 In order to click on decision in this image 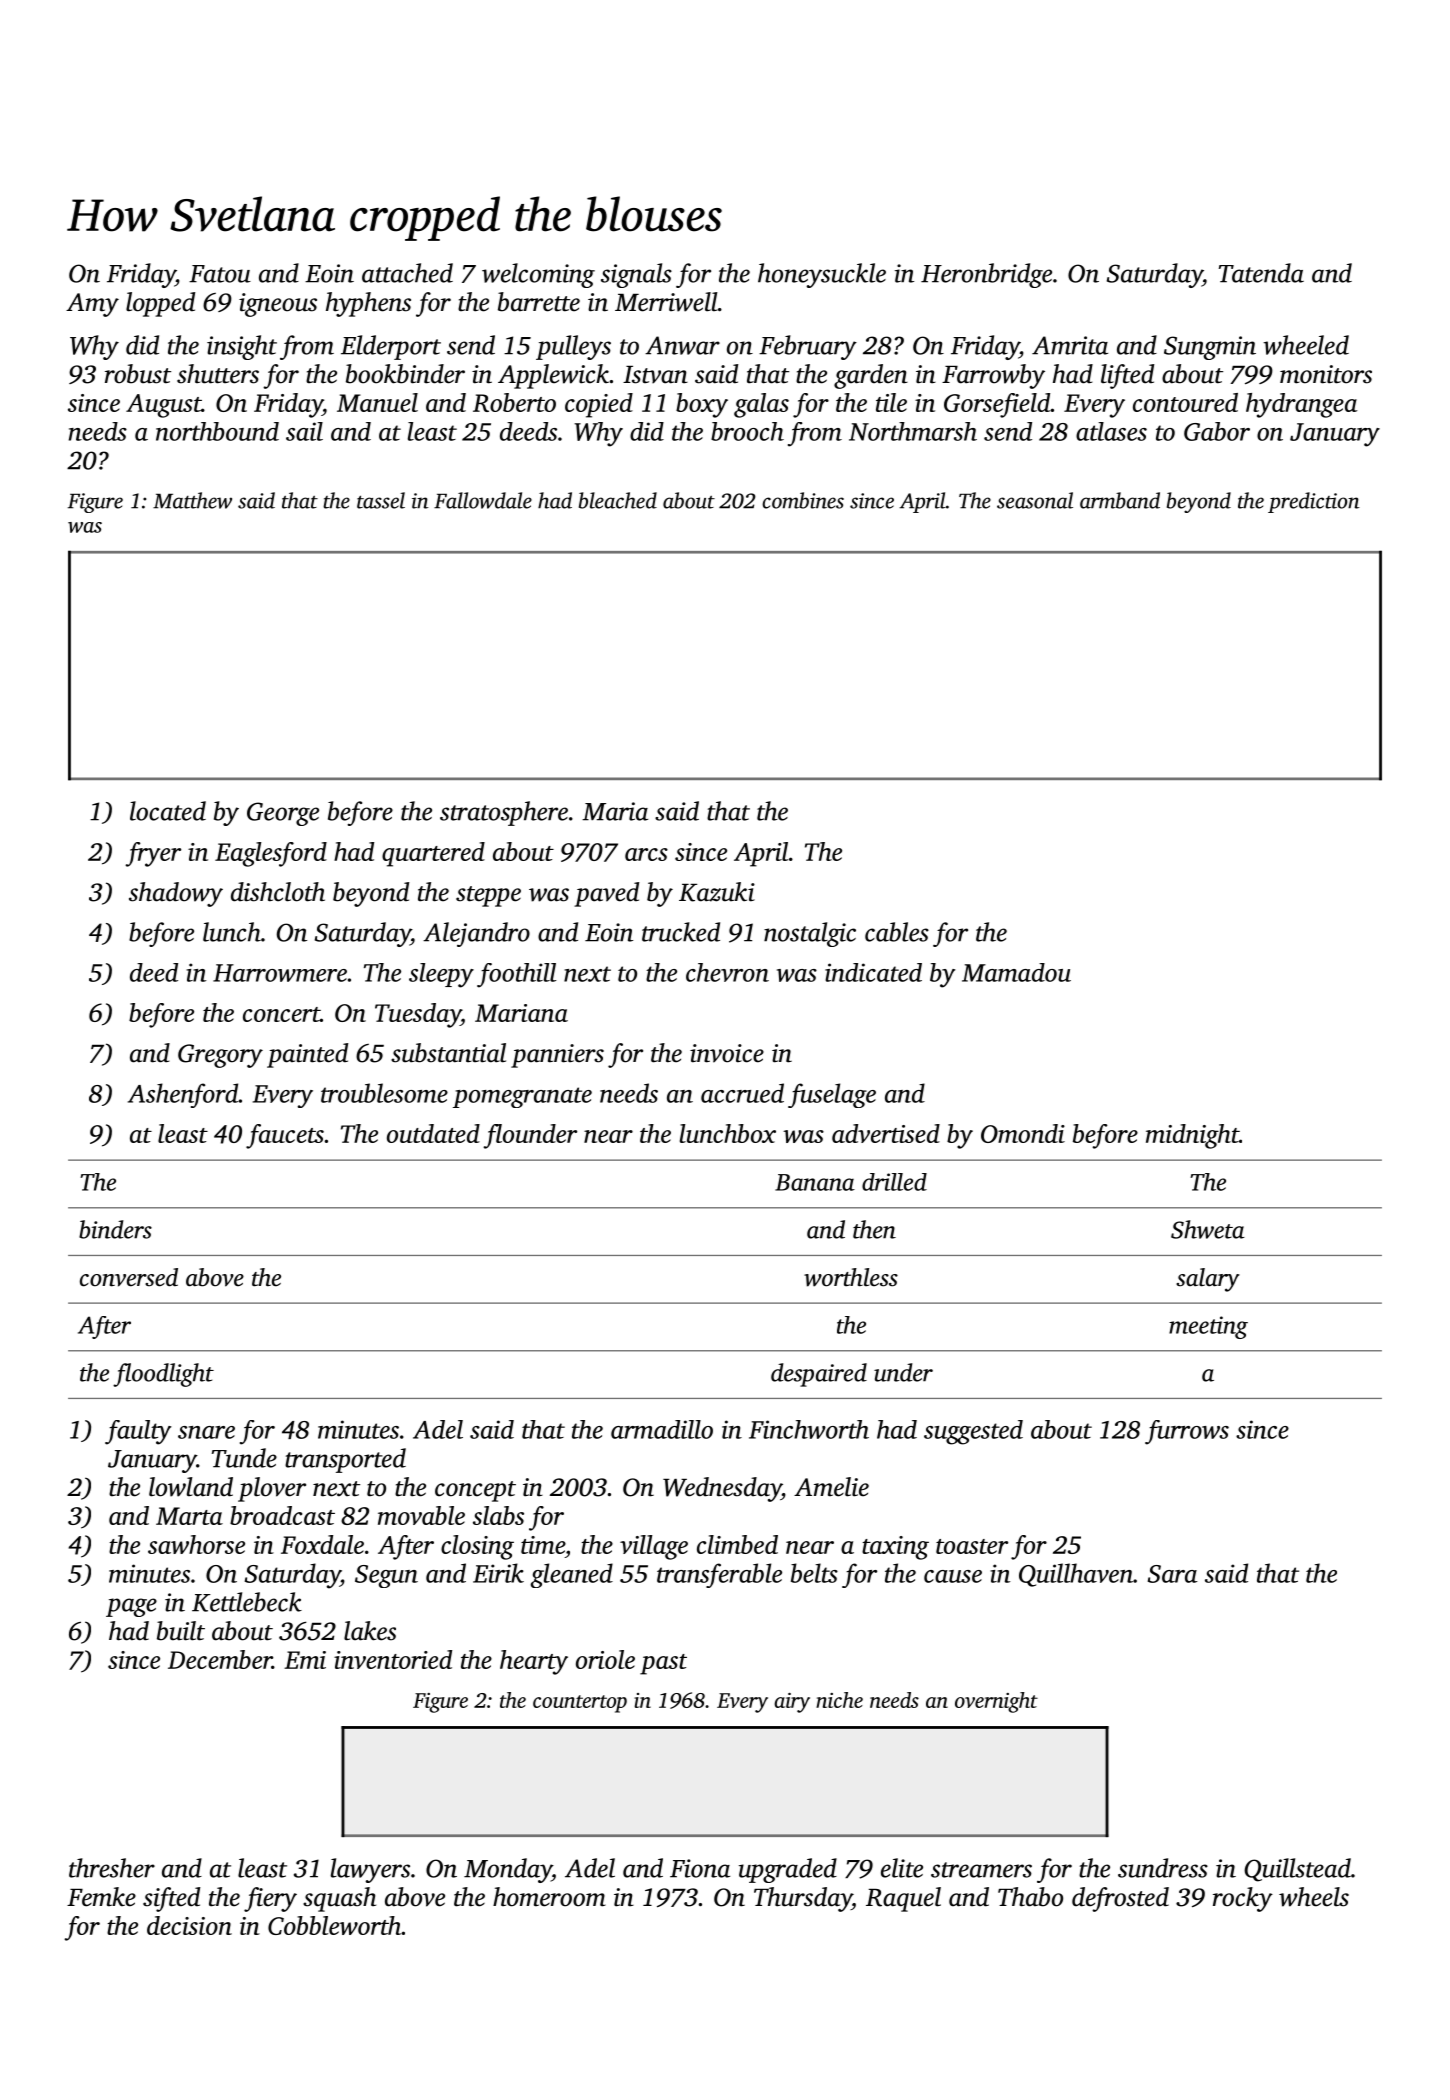, I will do `click(189, 1925)`.
